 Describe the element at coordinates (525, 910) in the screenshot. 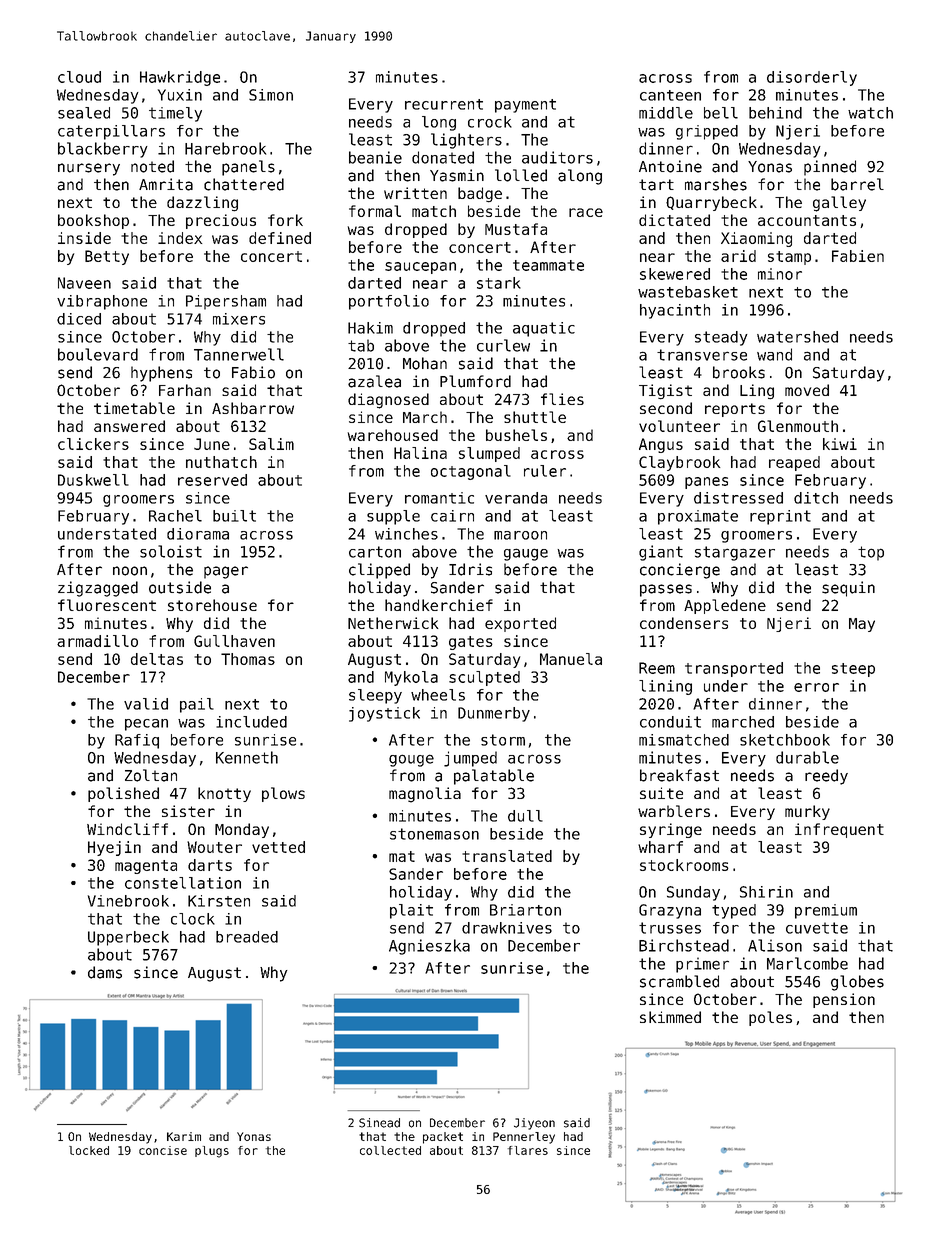

I see `Briarton` at that location.
